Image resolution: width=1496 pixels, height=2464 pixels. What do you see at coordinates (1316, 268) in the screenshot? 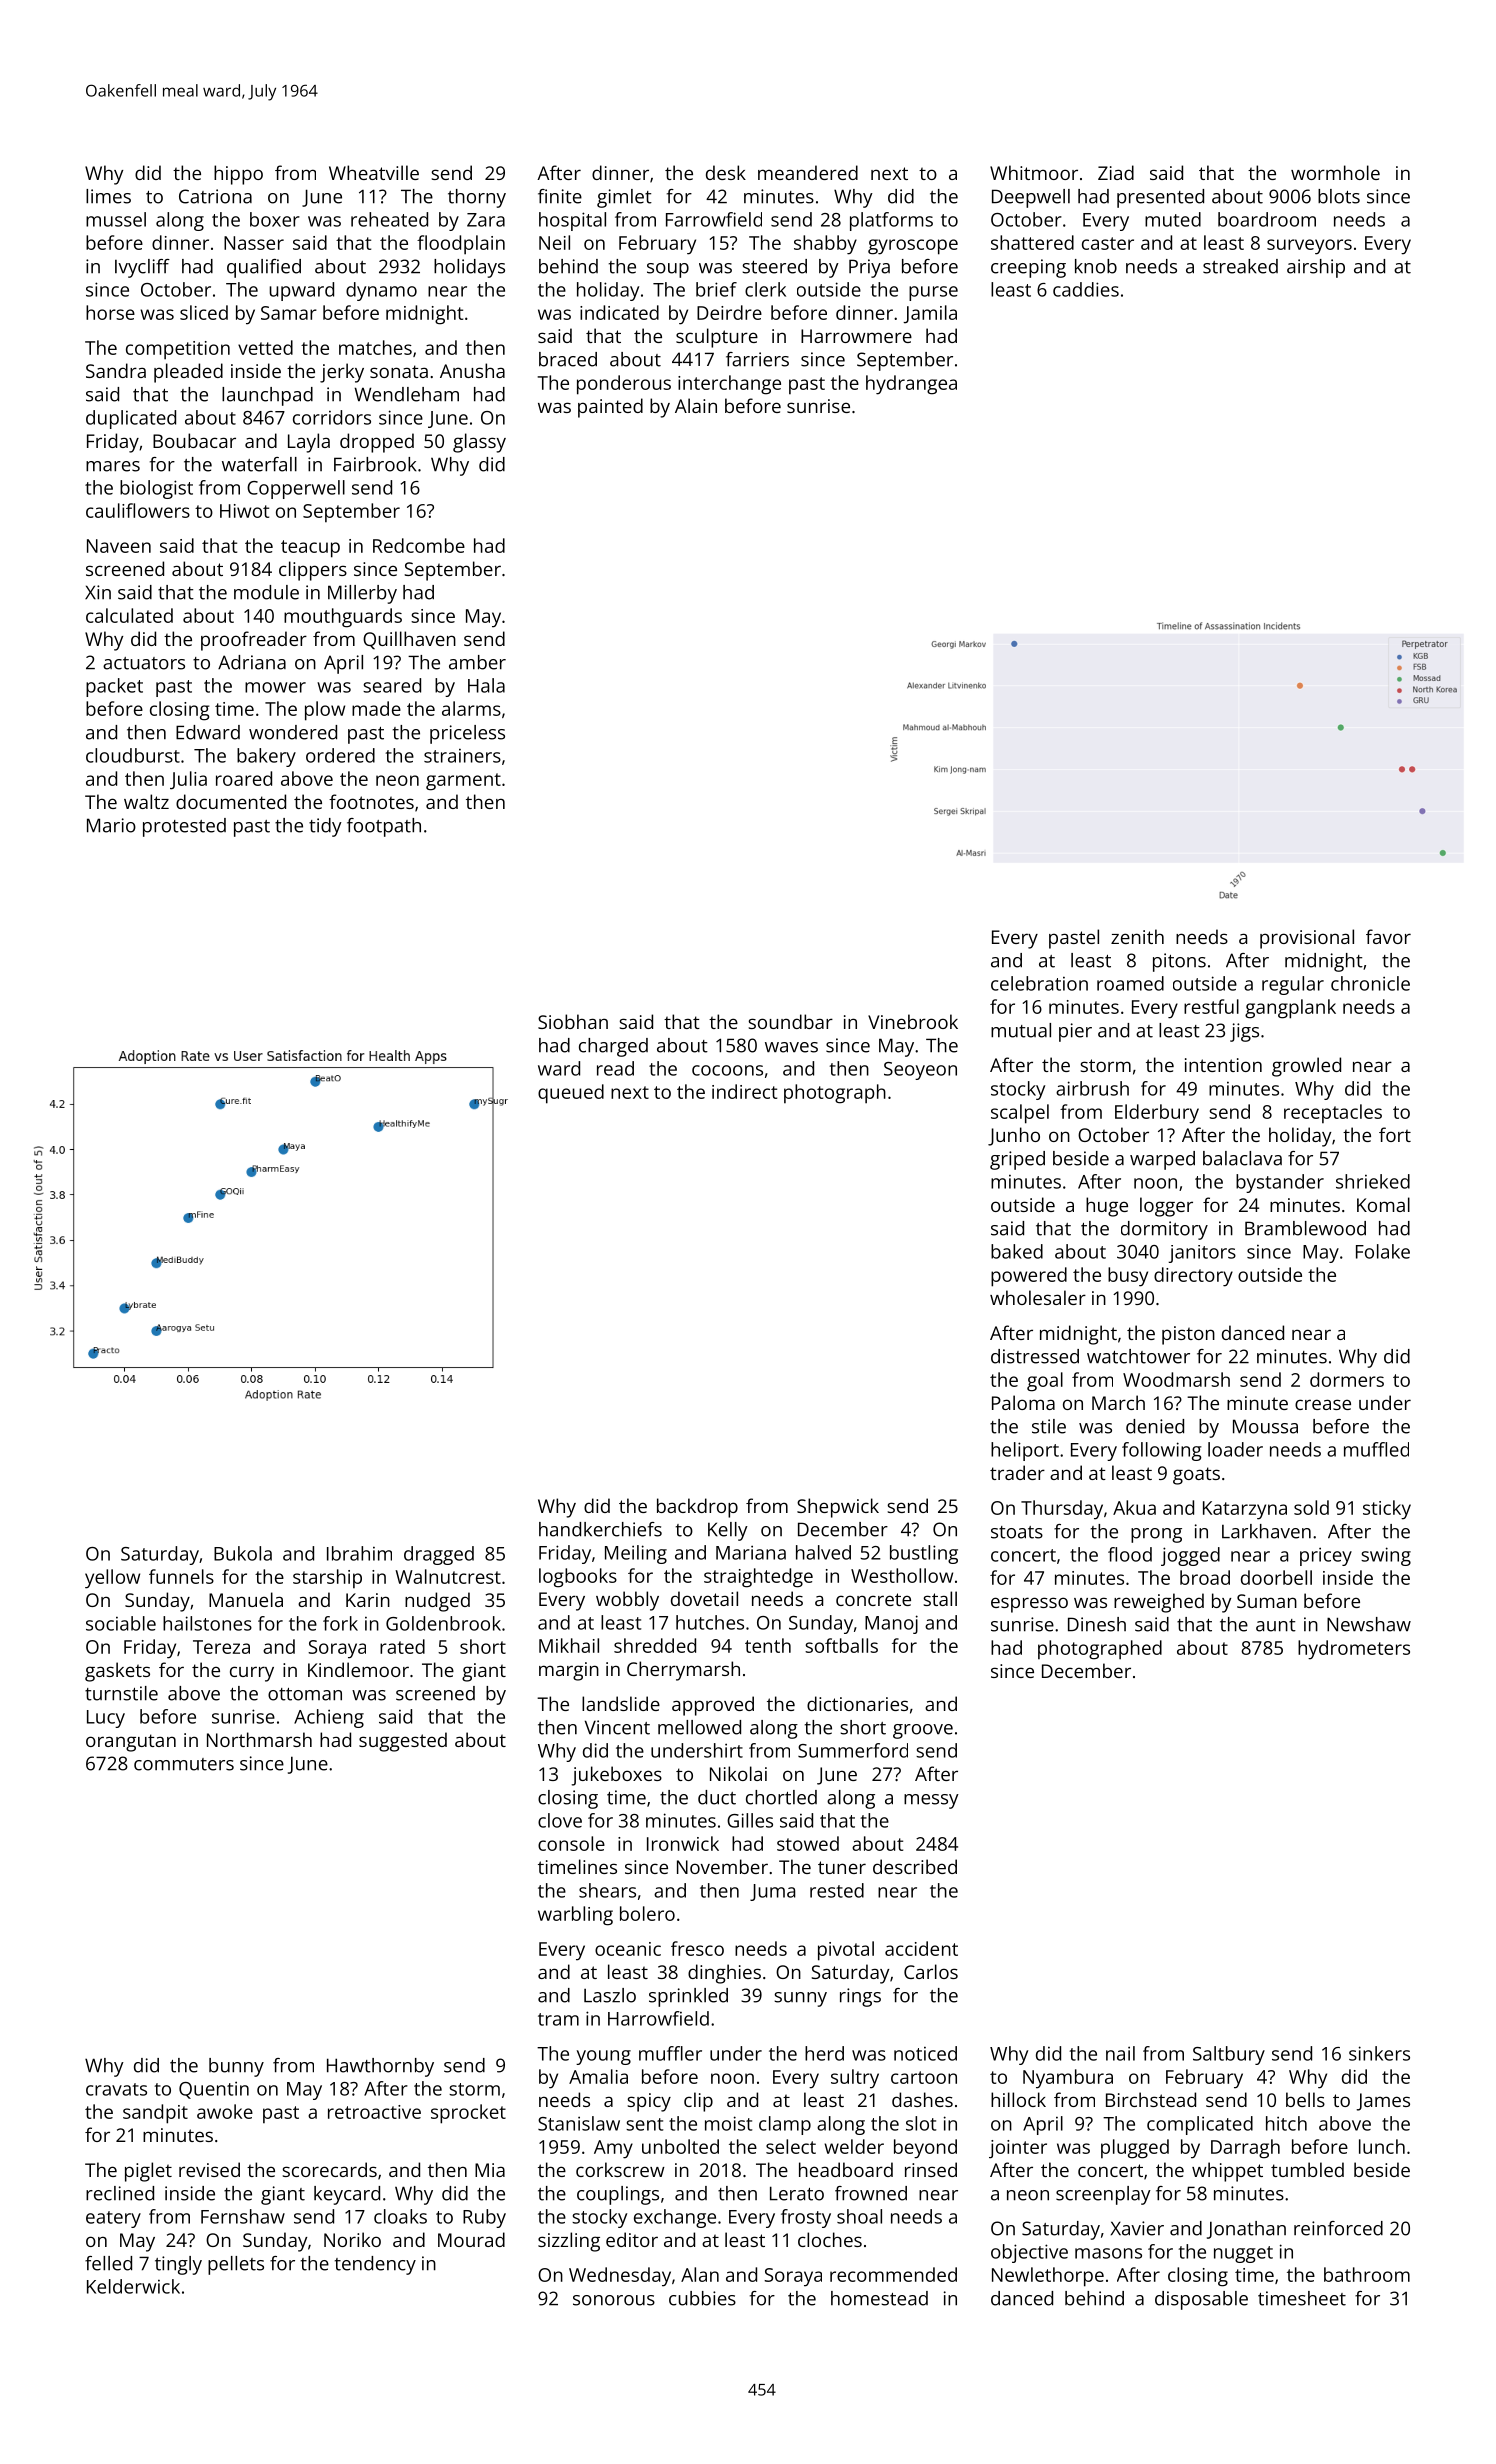
I see `airship` at bounding box center [1316, 268].
